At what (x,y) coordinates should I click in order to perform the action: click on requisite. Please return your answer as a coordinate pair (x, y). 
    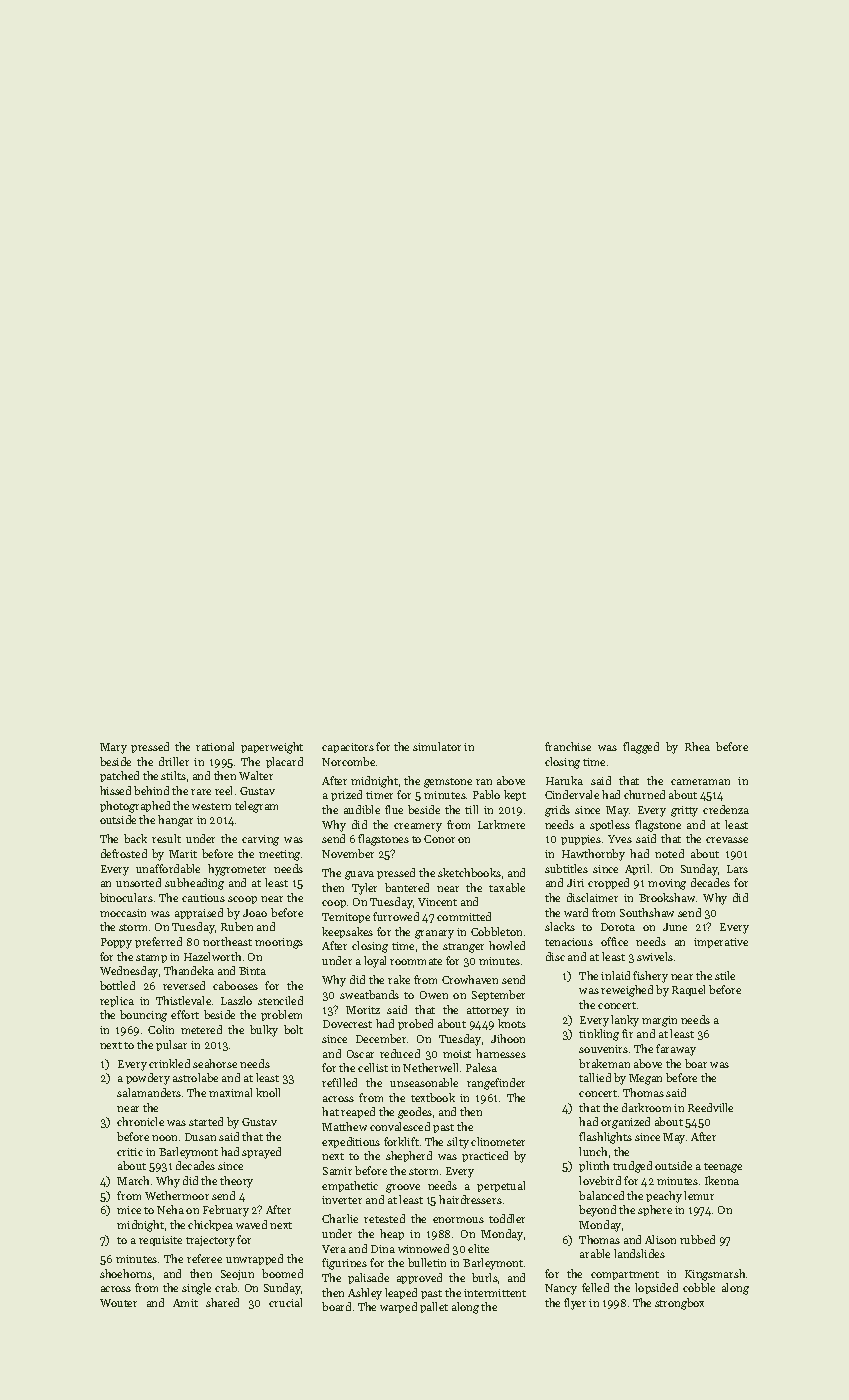
    Looking at the image, I should click on (160, 1241).
